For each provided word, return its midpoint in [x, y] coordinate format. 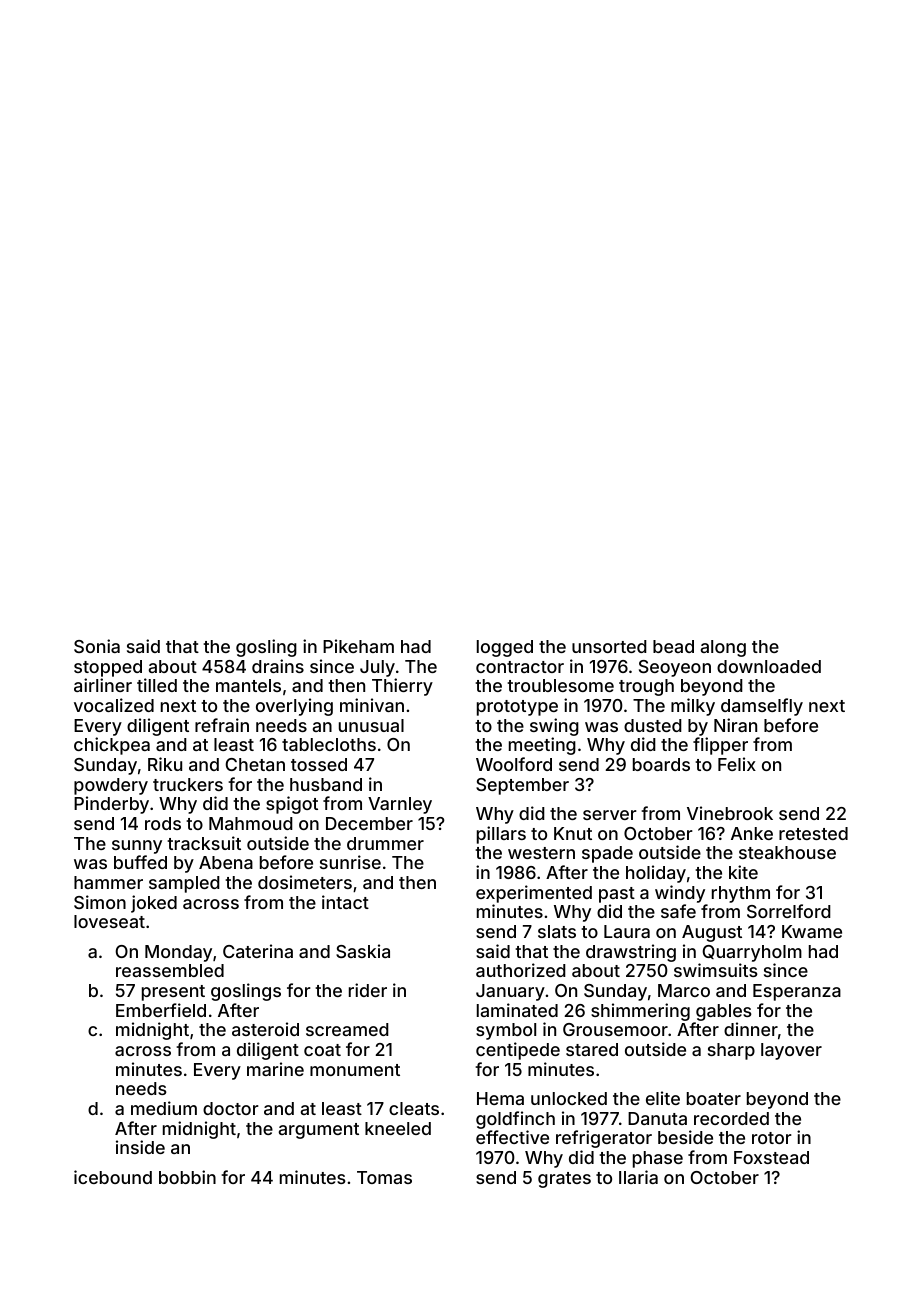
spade [607, 854]
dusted [653, 725]
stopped [108, 668]
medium [164, 1108]
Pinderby [111, 805]
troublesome [560, 685]
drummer [385, 843]
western [541, 853]
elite [663, 1098]
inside [140, 1147]
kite [743, 872]
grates [564, 1180]
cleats [414, 1108]
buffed [140, 862]
